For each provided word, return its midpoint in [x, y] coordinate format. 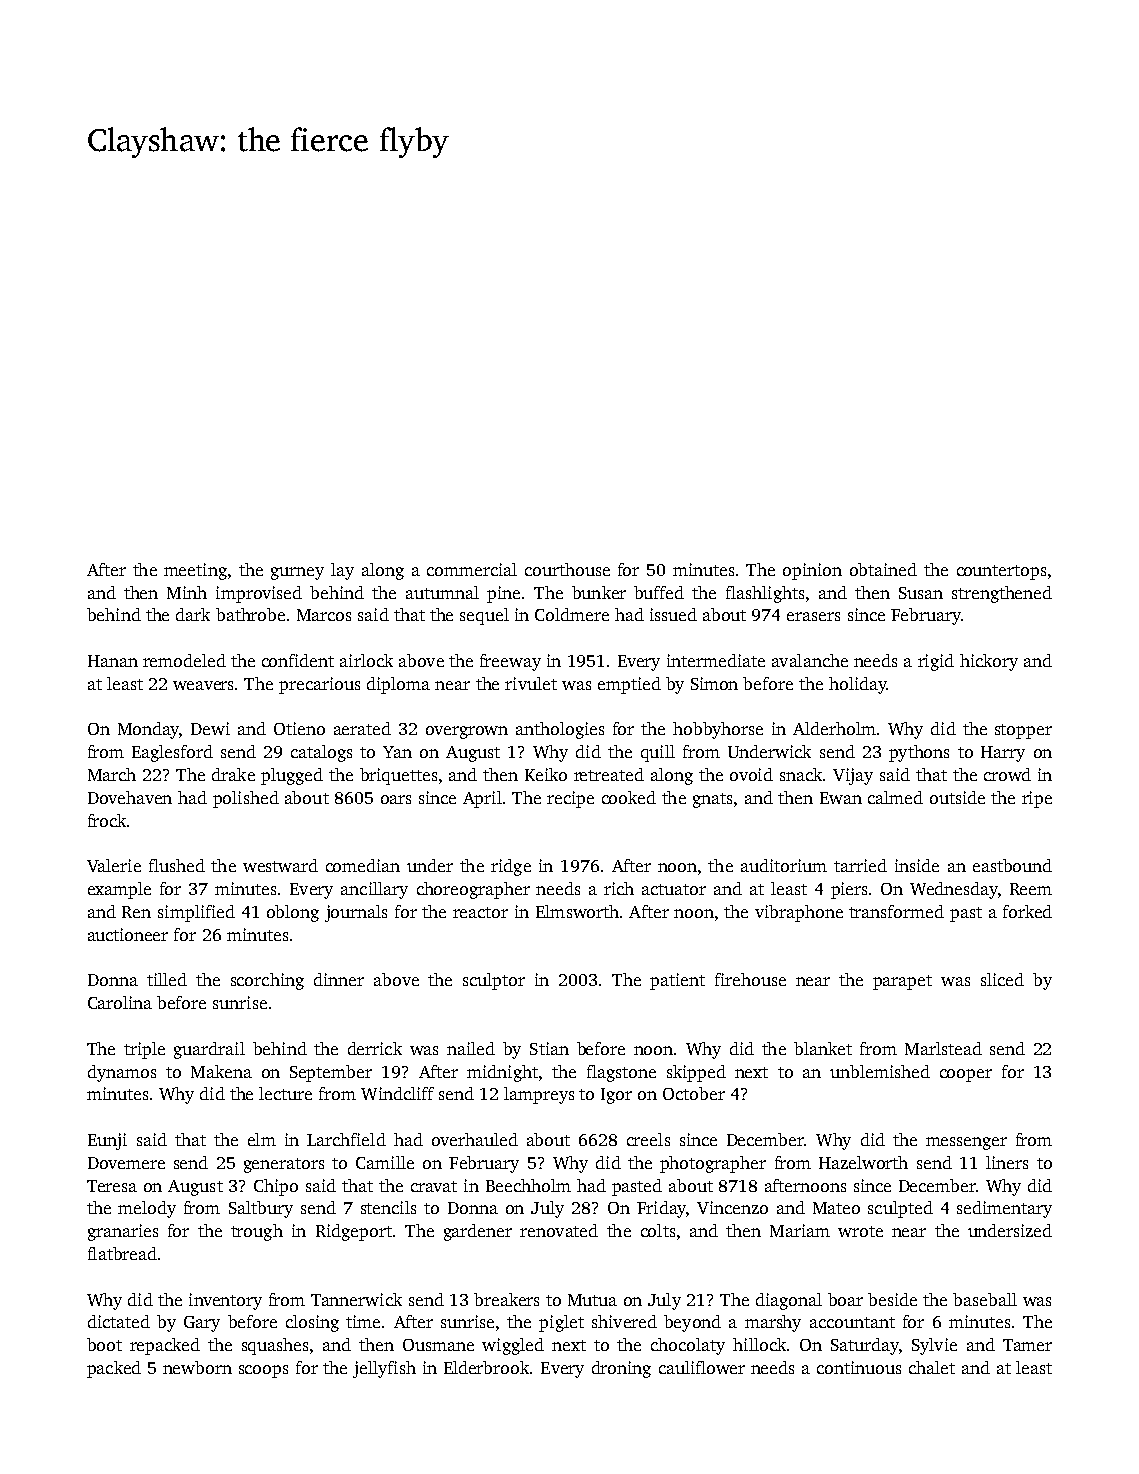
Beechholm [528, 1185]
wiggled [513, 1346]
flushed [177, 865]
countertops [1001, 572]
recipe [570, 799]
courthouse [567, 569]
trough [257, 1232]
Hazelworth [863, 1162]
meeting [195, 571]
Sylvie [934, 1346]
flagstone [621, 1073]
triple [144, 1050]
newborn [197, 1367]
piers [849, 890]
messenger [966, 1143]
